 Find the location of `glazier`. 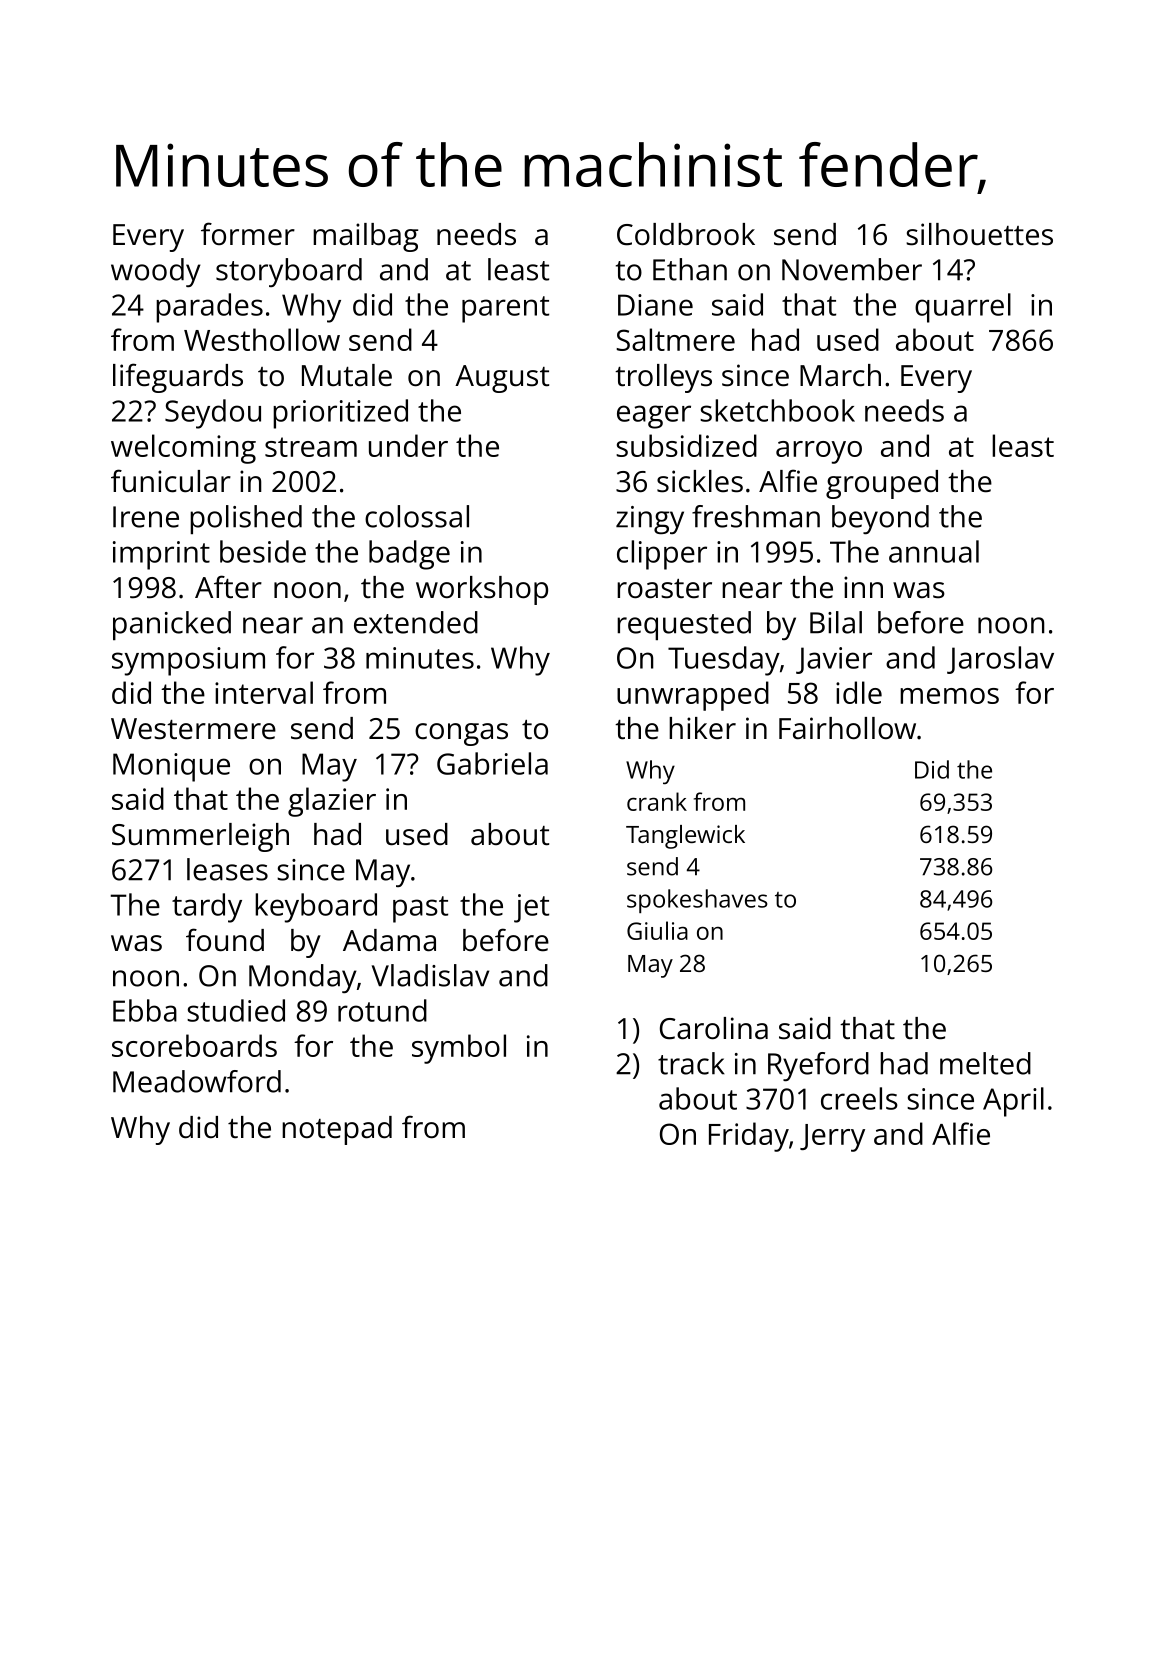

glazier is located at coordinates (332, 802).
